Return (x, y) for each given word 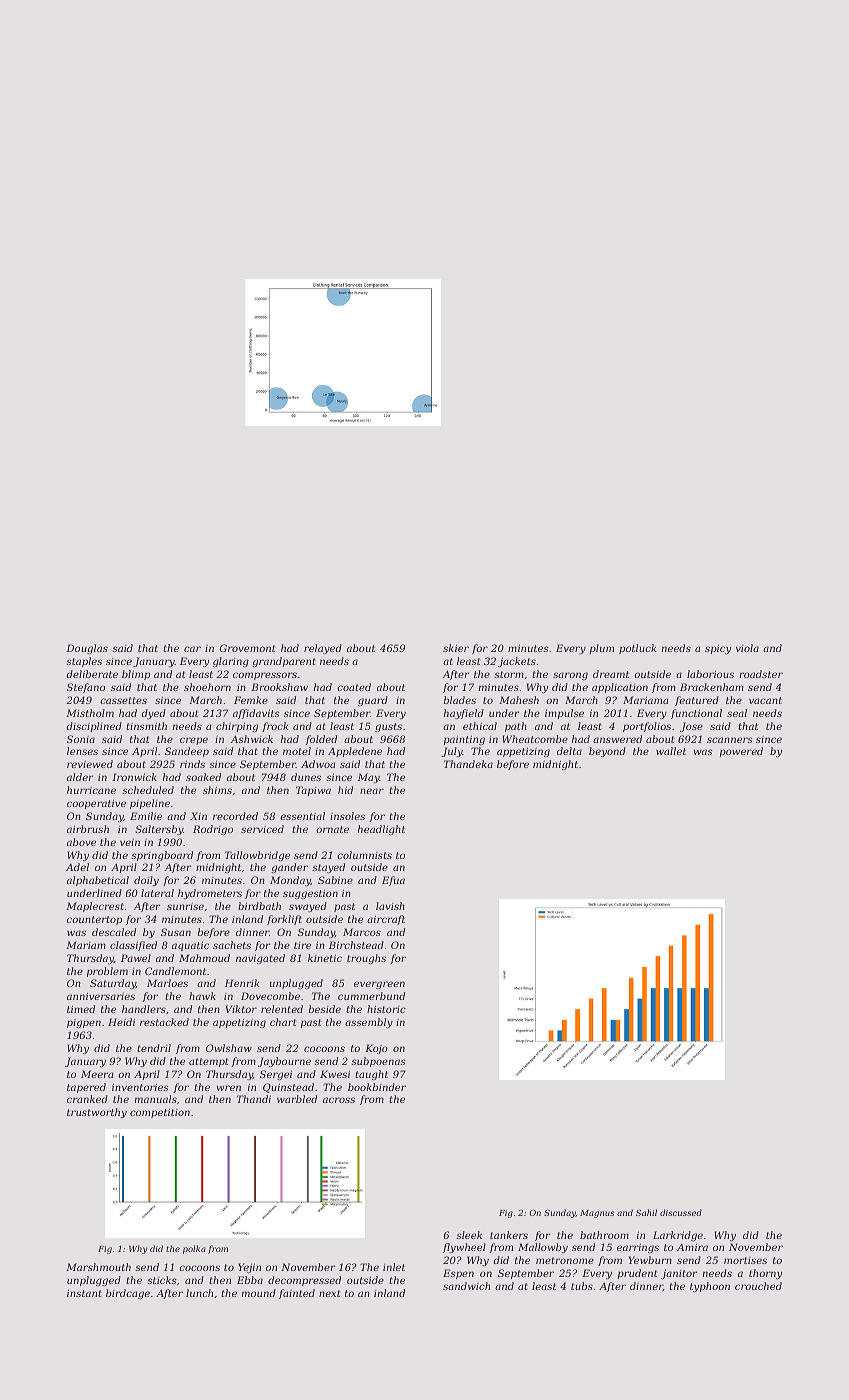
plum (602, 649)
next (329, 1293)
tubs (582, 1286)
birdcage (128, 1294)
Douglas (87, 649)
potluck (637, 649)
